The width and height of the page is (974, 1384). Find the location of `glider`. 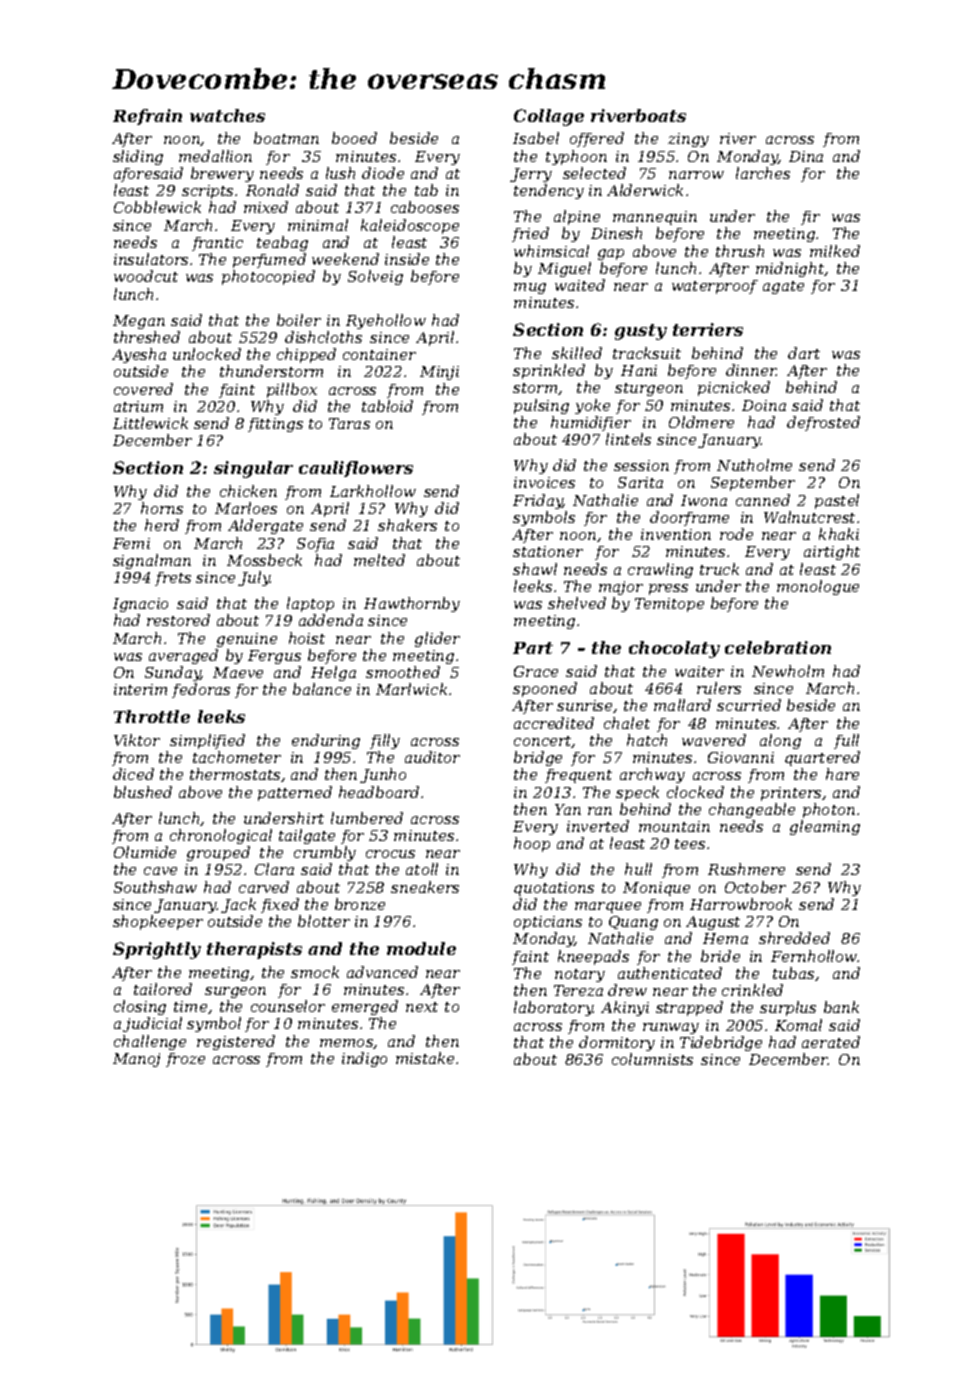

glider is located at coordinates (437, 639).
